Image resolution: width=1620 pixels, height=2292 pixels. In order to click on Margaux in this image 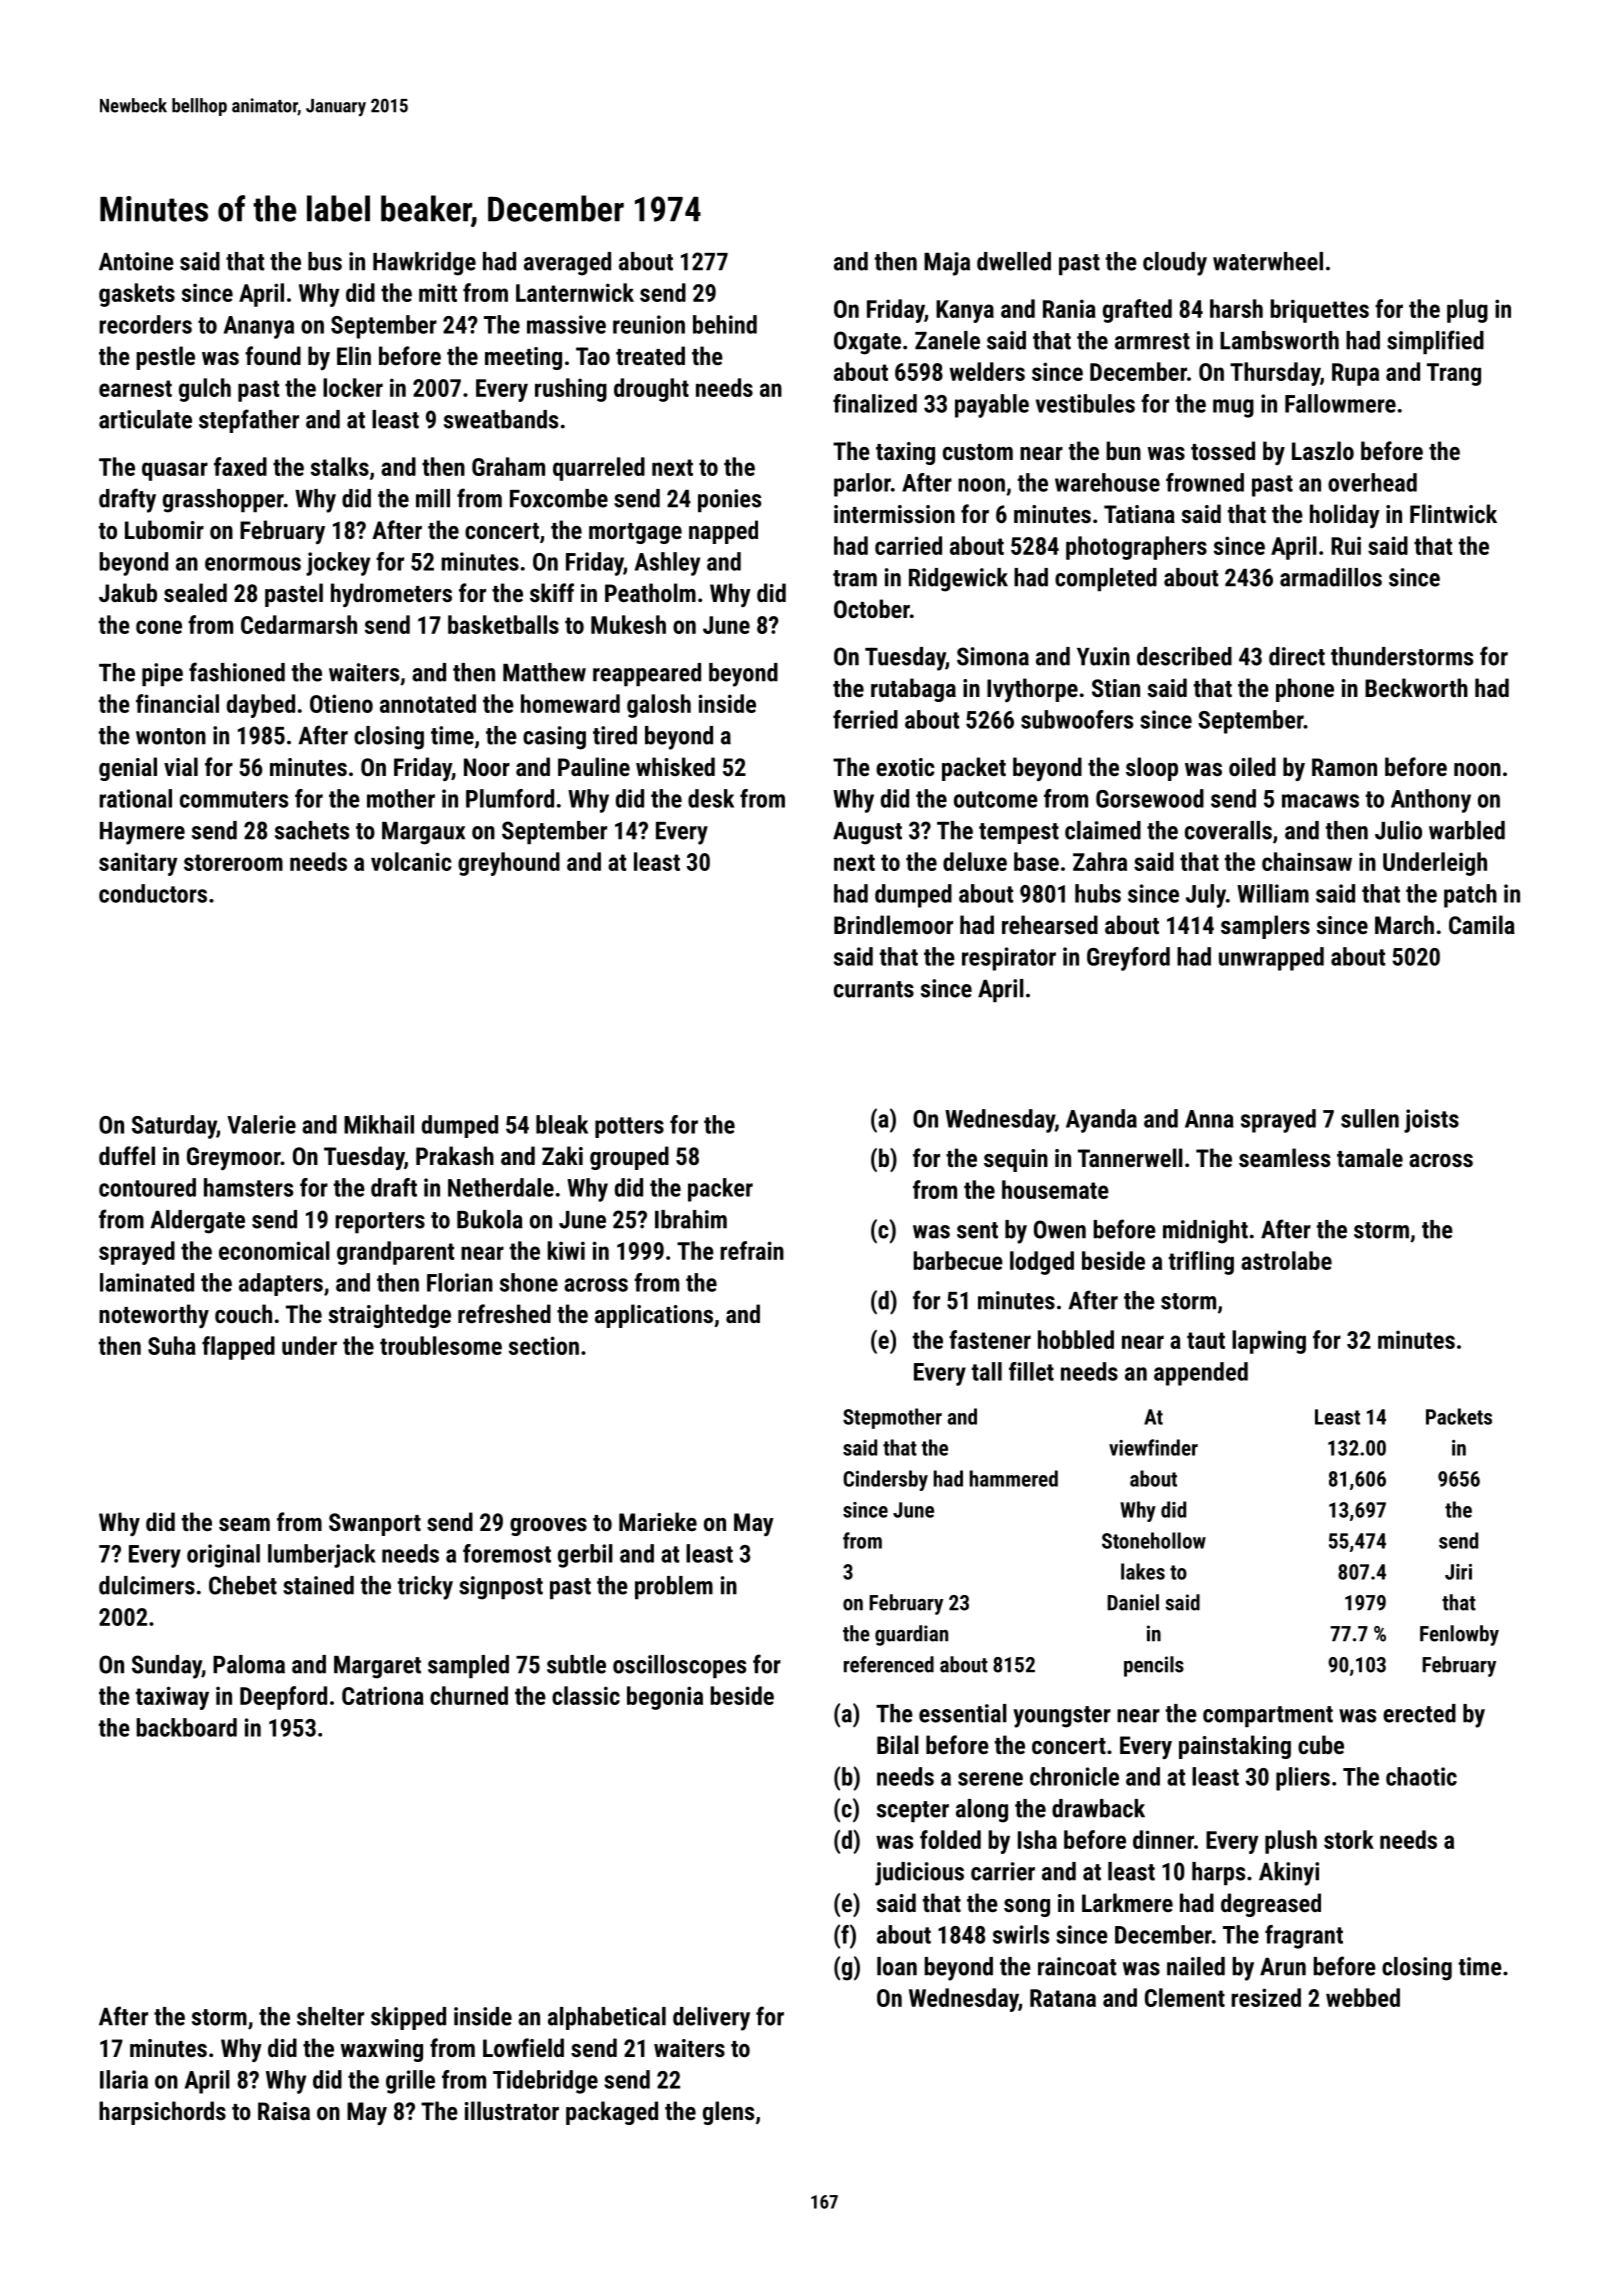, I will do `click(423, 833)`.
